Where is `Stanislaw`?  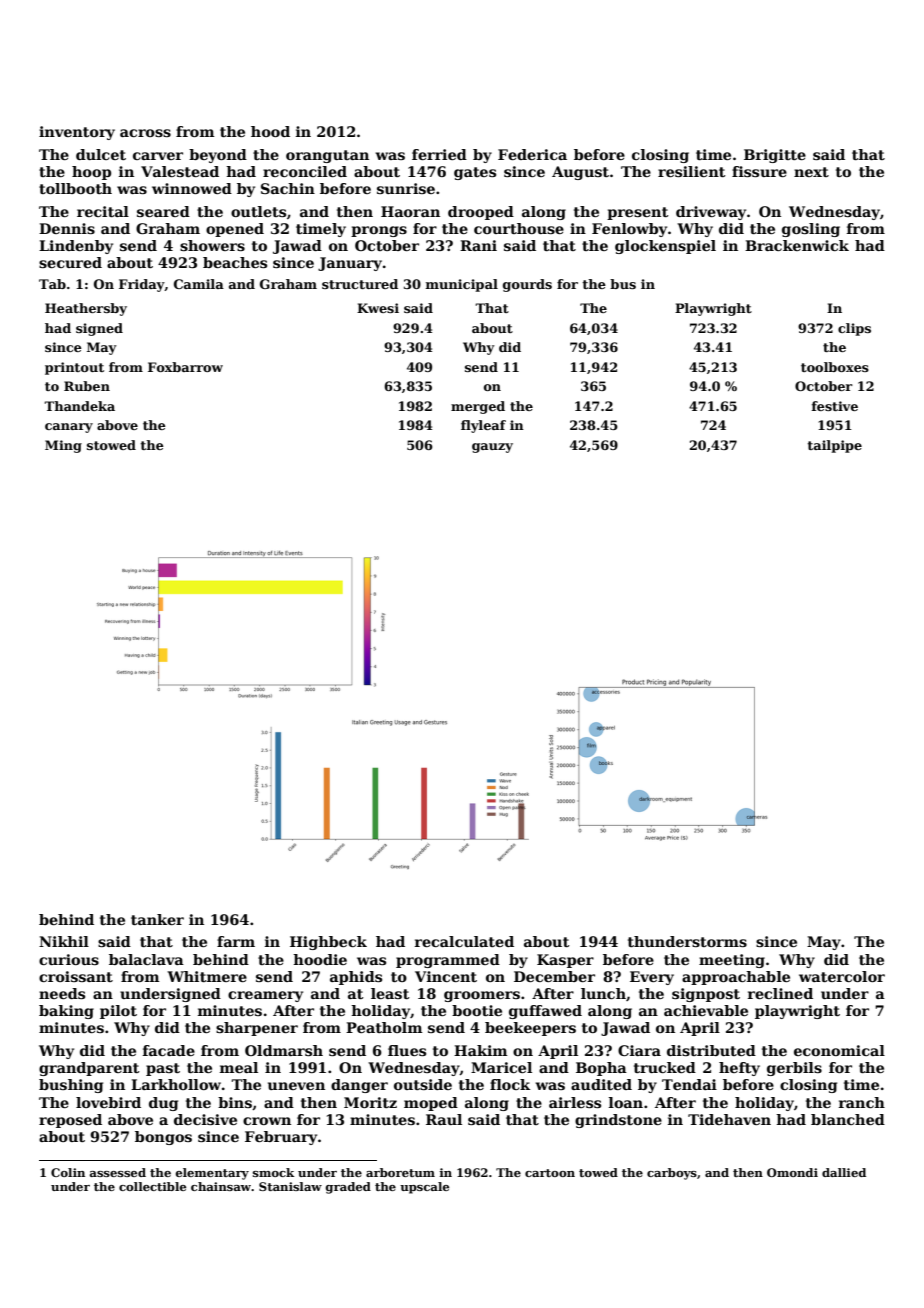
Stanislaw is located at coordinates (290, 1186).
